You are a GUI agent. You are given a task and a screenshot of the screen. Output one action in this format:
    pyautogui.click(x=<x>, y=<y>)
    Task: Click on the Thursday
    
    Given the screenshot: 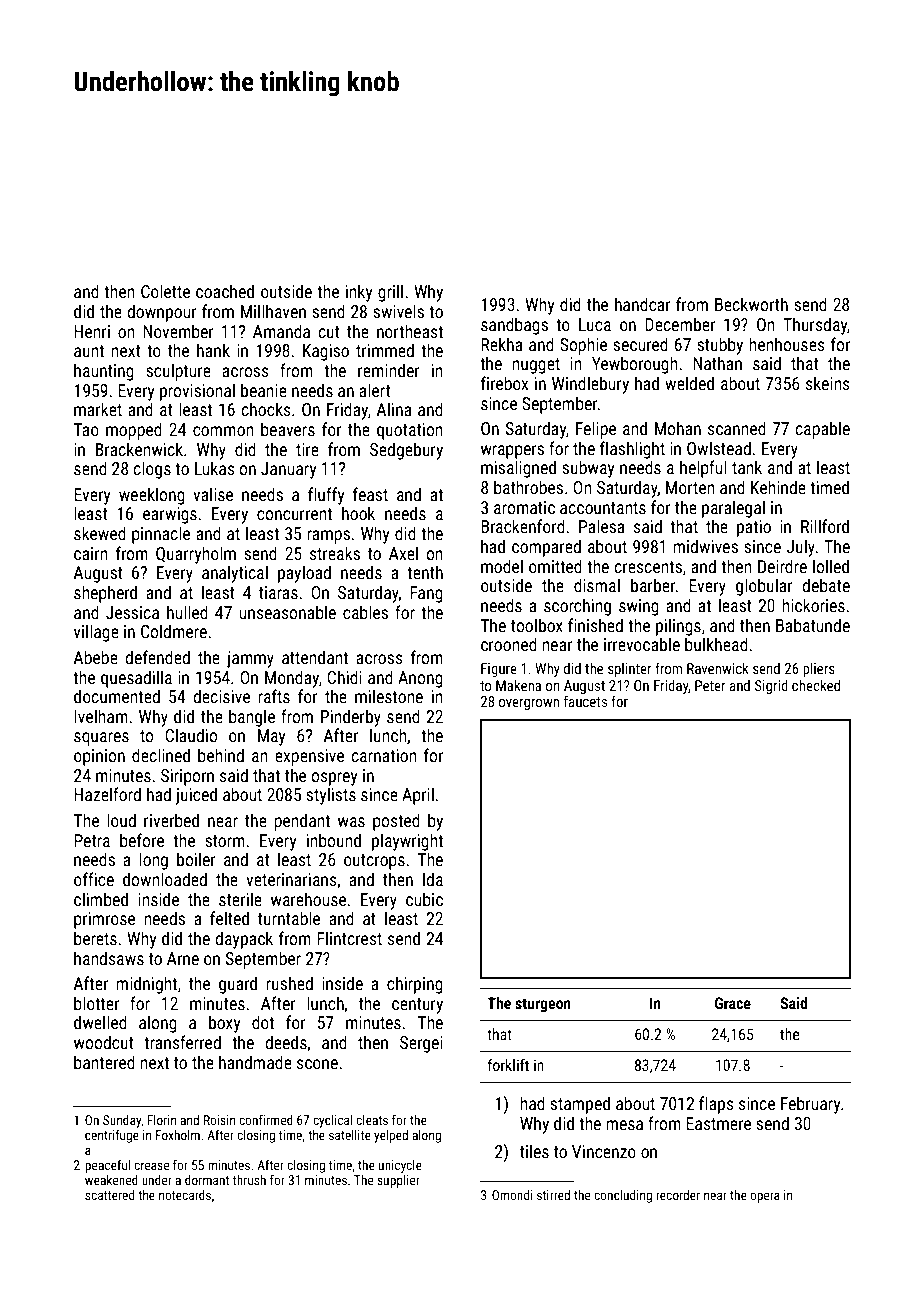 What is the action you would take?
    pyautogui.click(x=815, y=326)
